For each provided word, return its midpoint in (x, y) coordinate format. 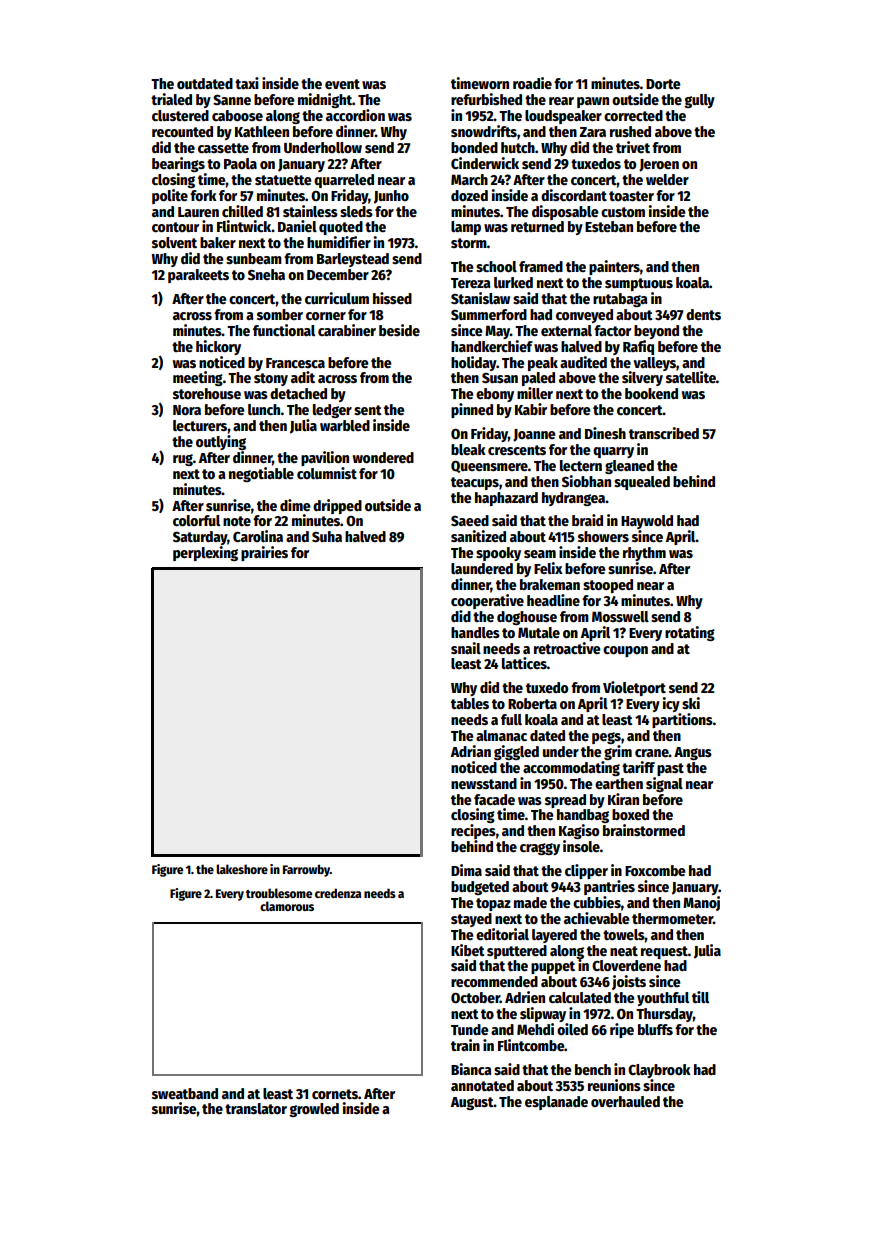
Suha (327, 536)
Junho (391, 197)
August (472, 1103)
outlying (221, 442)
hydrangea (573, 499)
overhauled (625, 1101)
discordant (574, 195)
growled (314, 1110)
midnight (325, 100)
